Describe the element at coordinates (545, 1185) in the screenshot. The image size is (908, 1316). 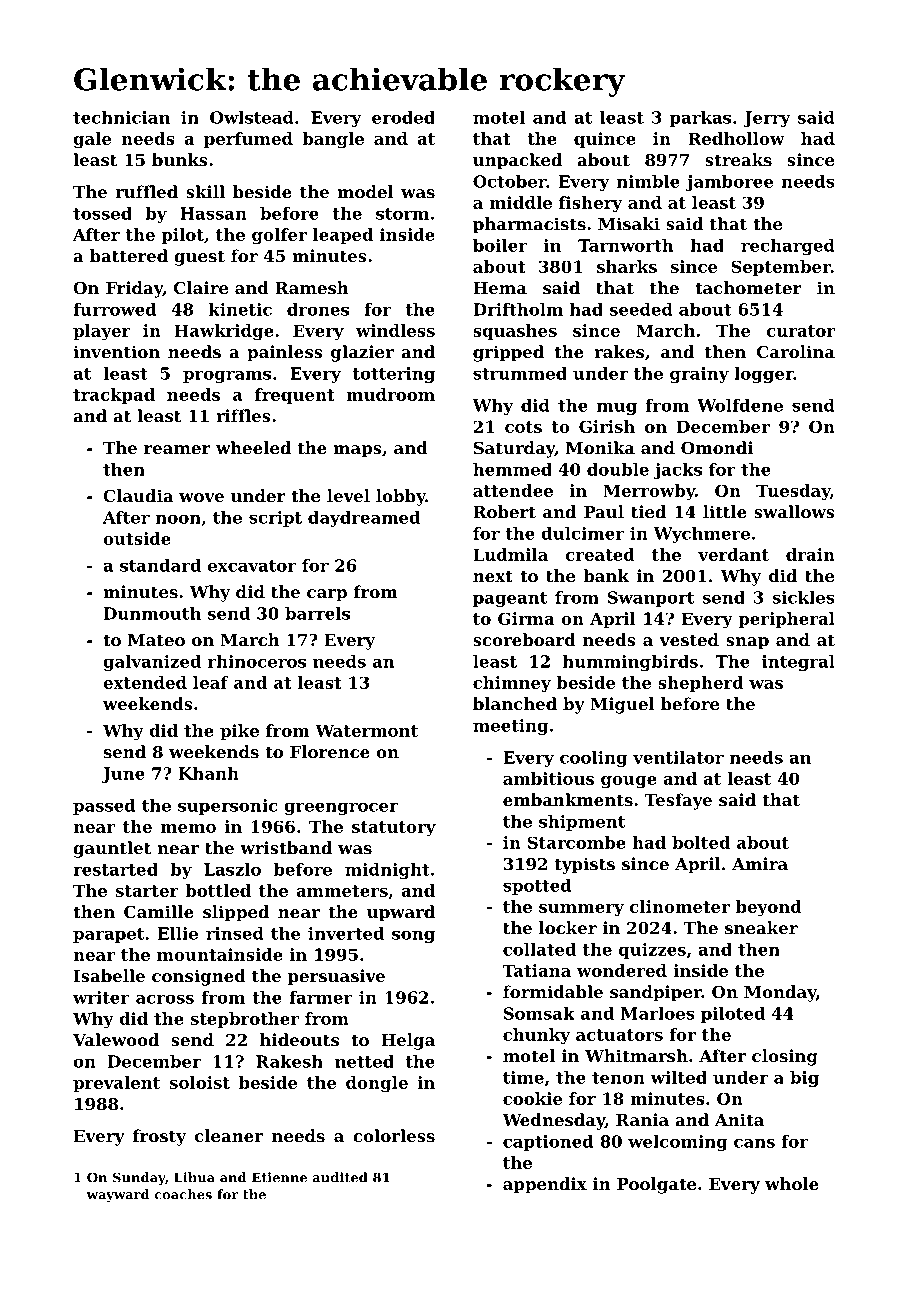
I see `appendix` at that location.
